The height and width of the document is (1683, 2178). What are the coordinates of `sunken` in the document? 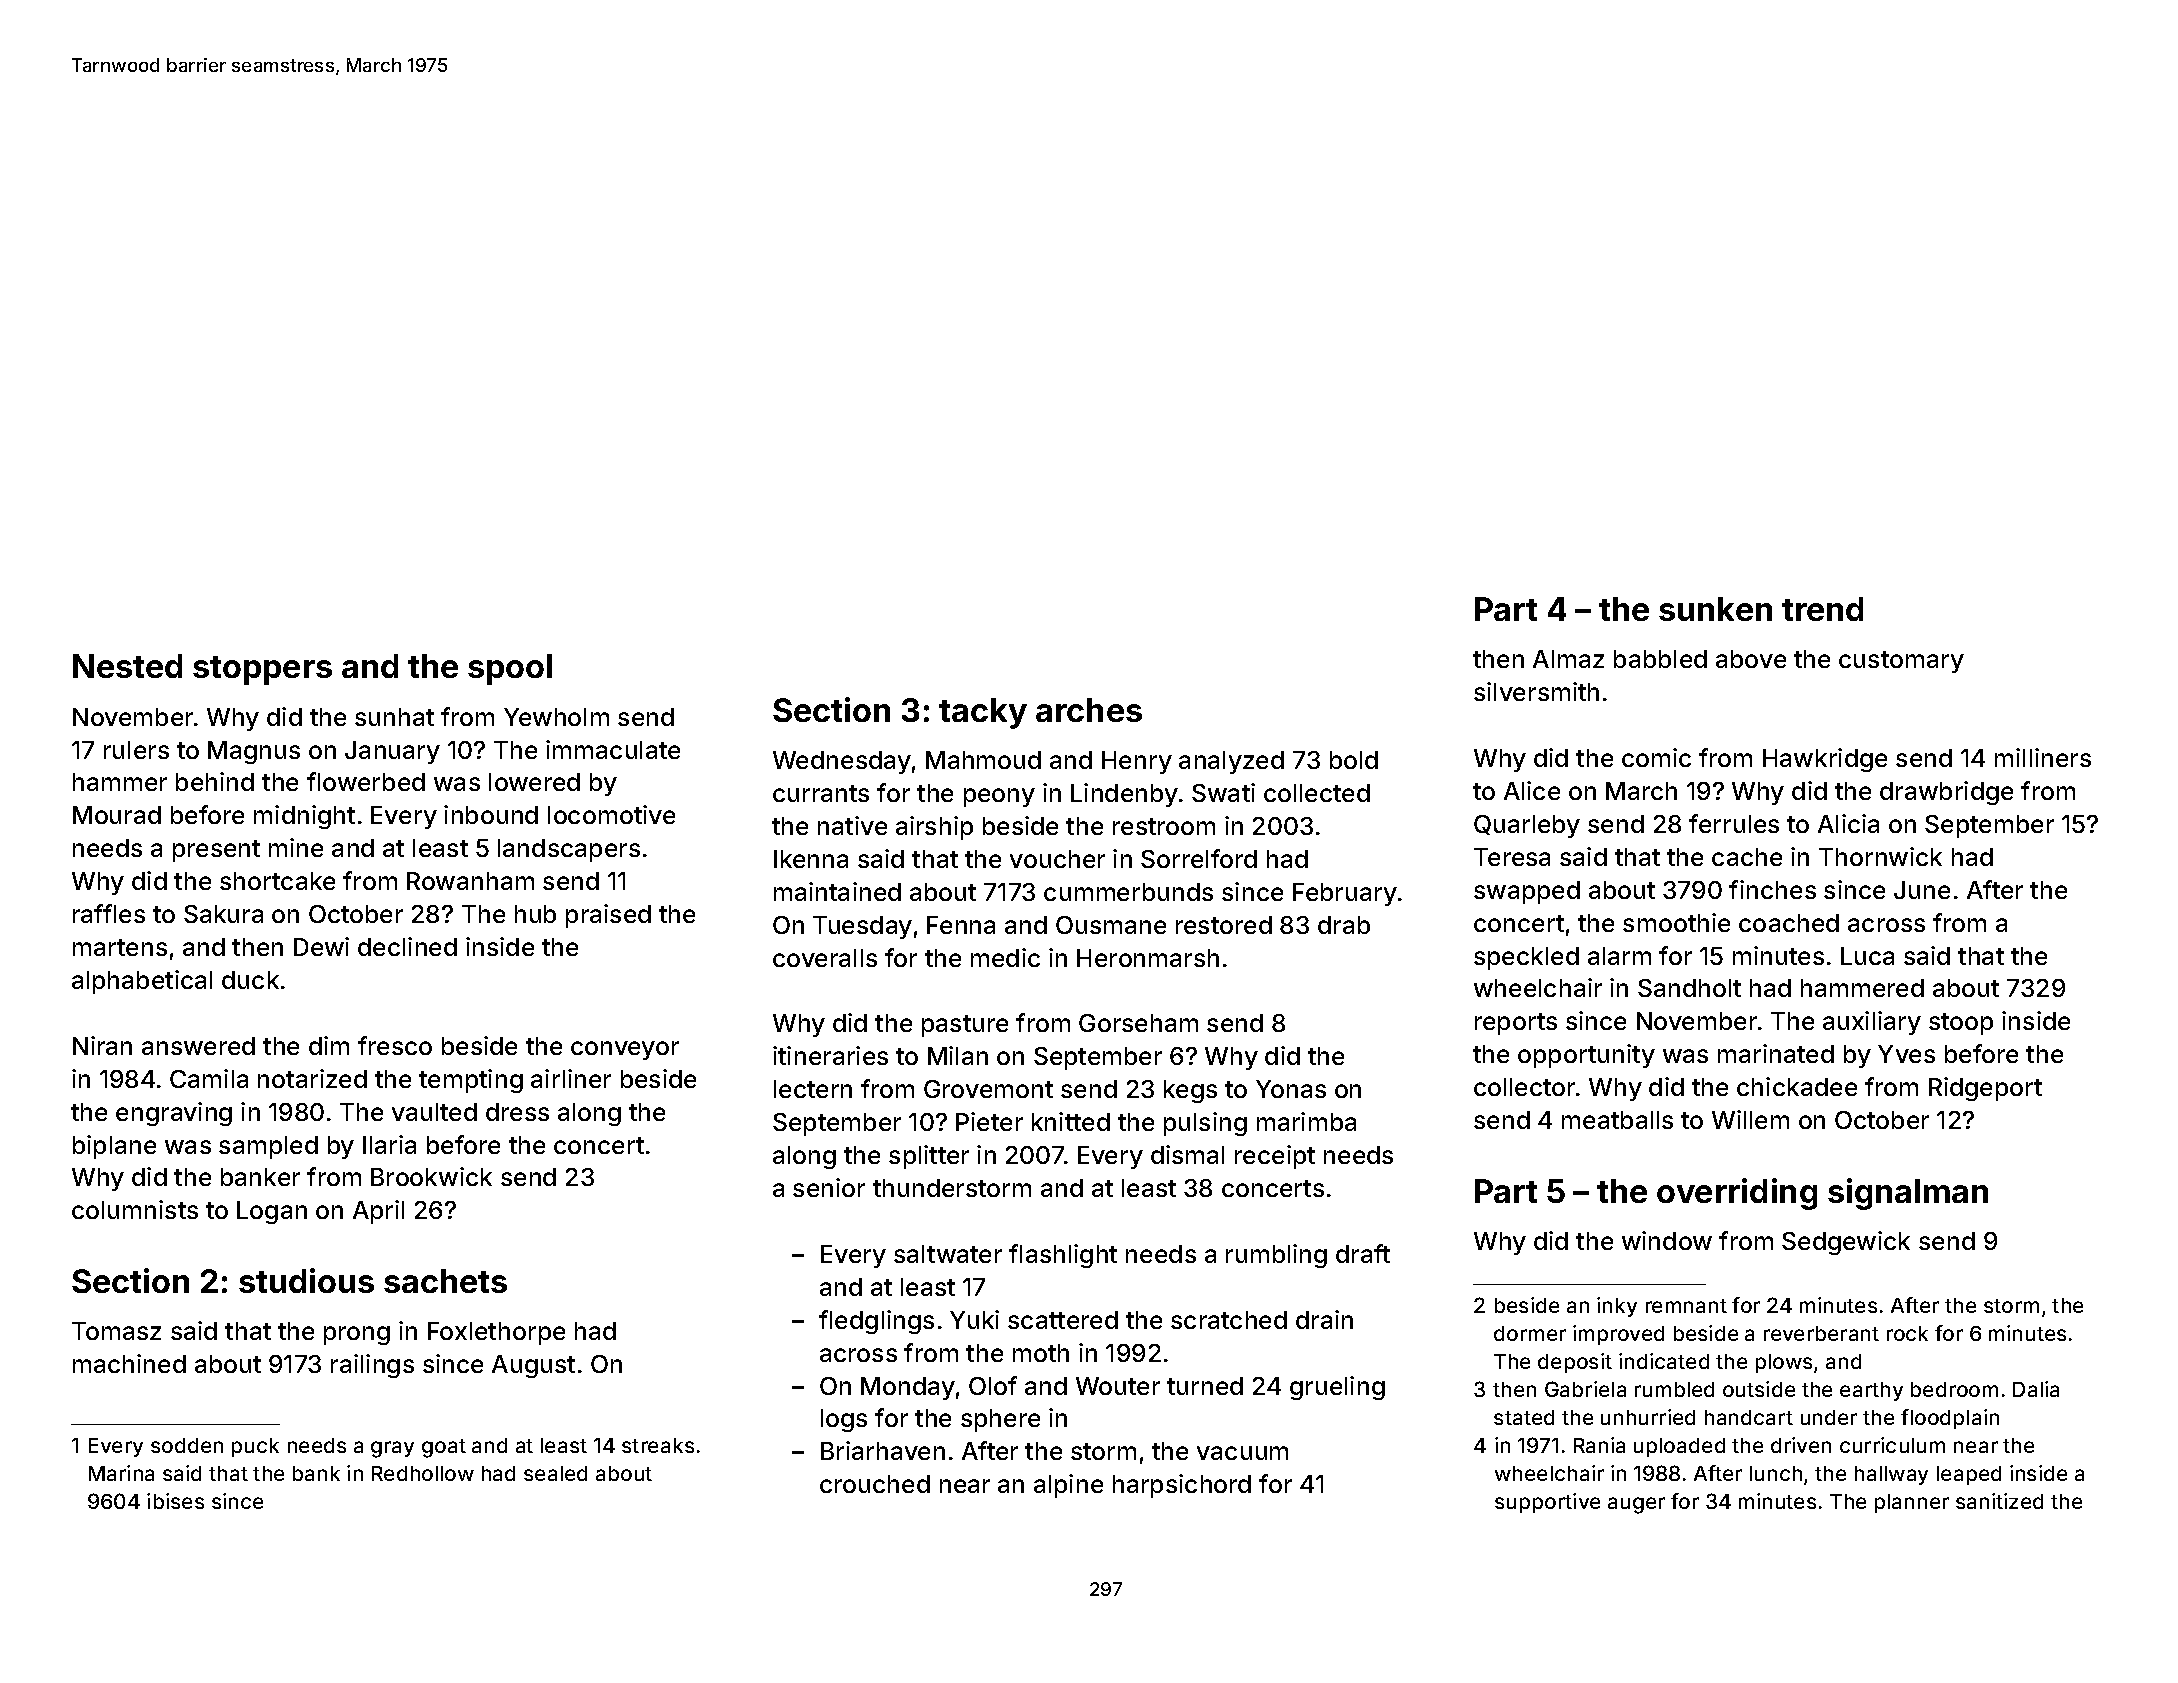 It's located at (1715, 609).
